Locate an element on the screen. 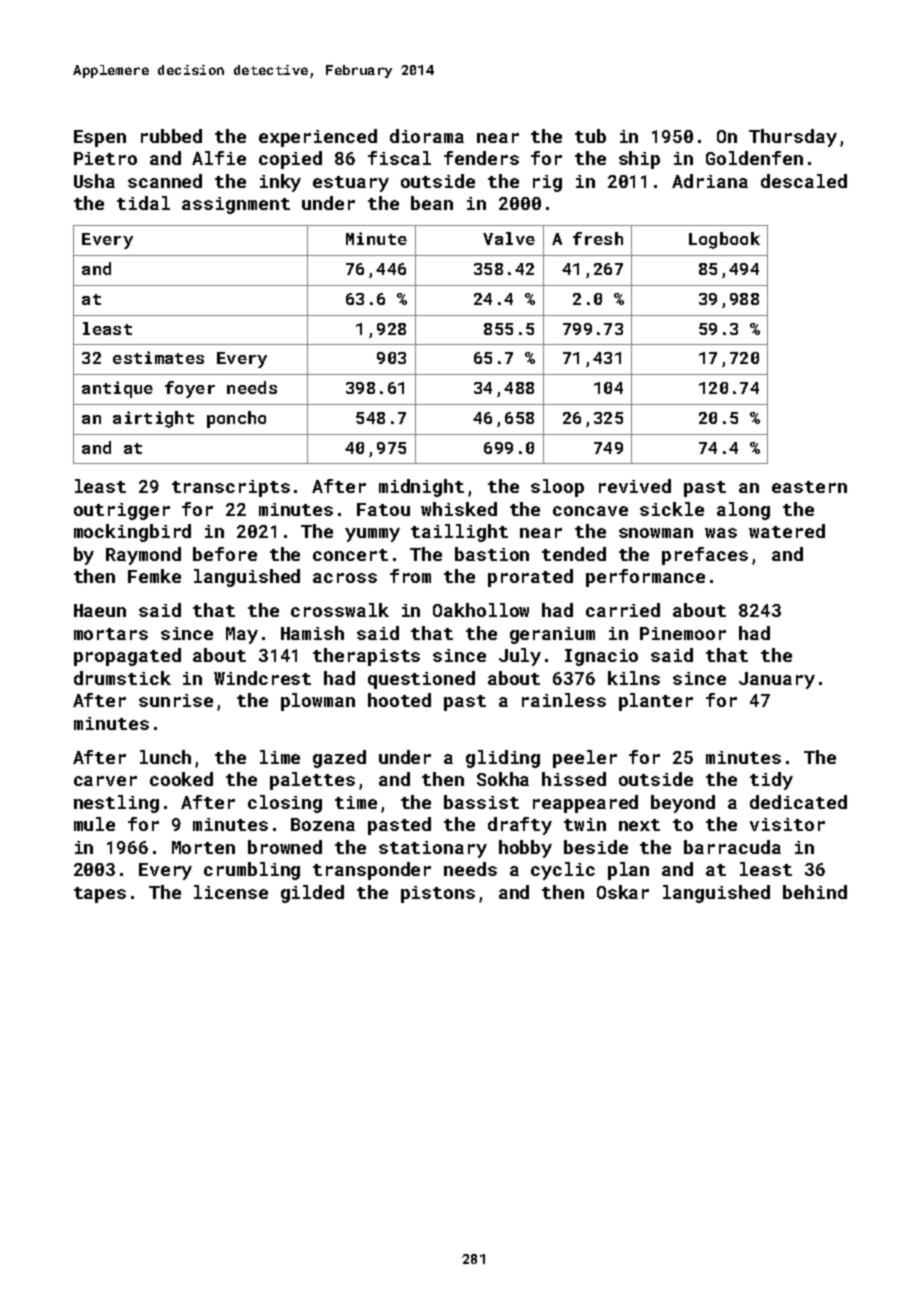  rubbed is located at coordinates (171, 136).
